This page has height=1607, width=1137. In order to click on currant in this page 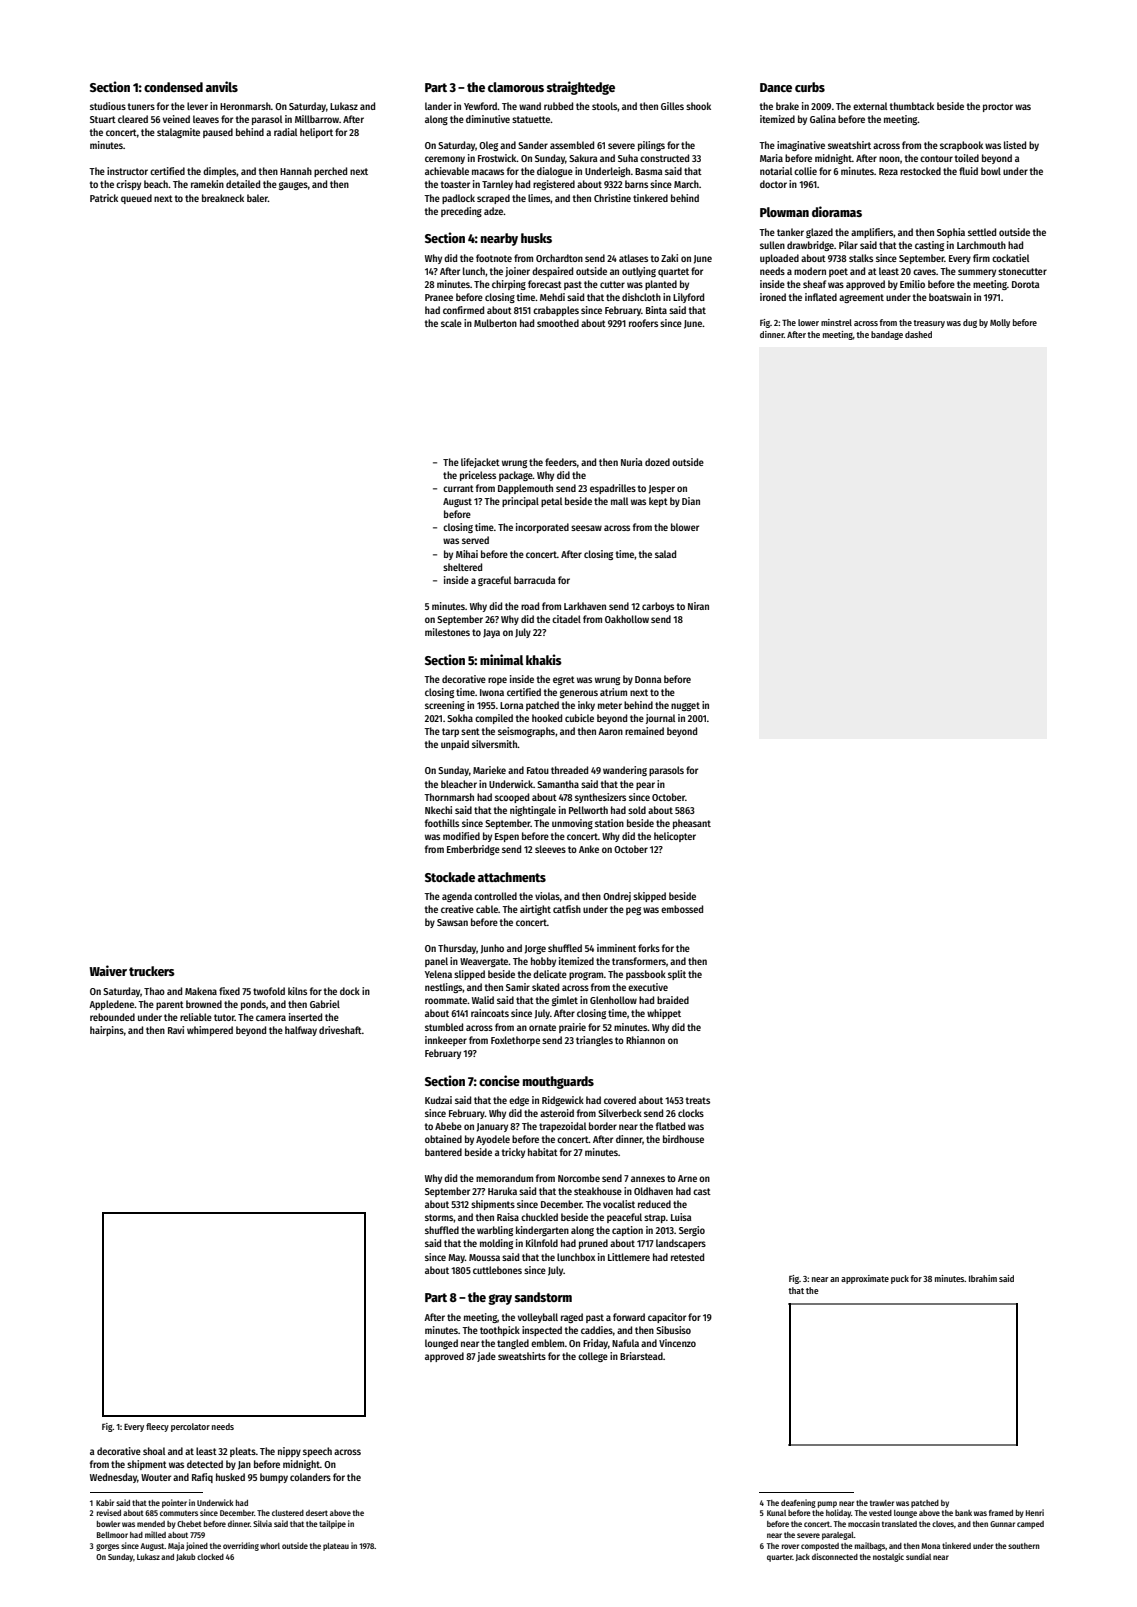, I will do `click(458, 488)`.
